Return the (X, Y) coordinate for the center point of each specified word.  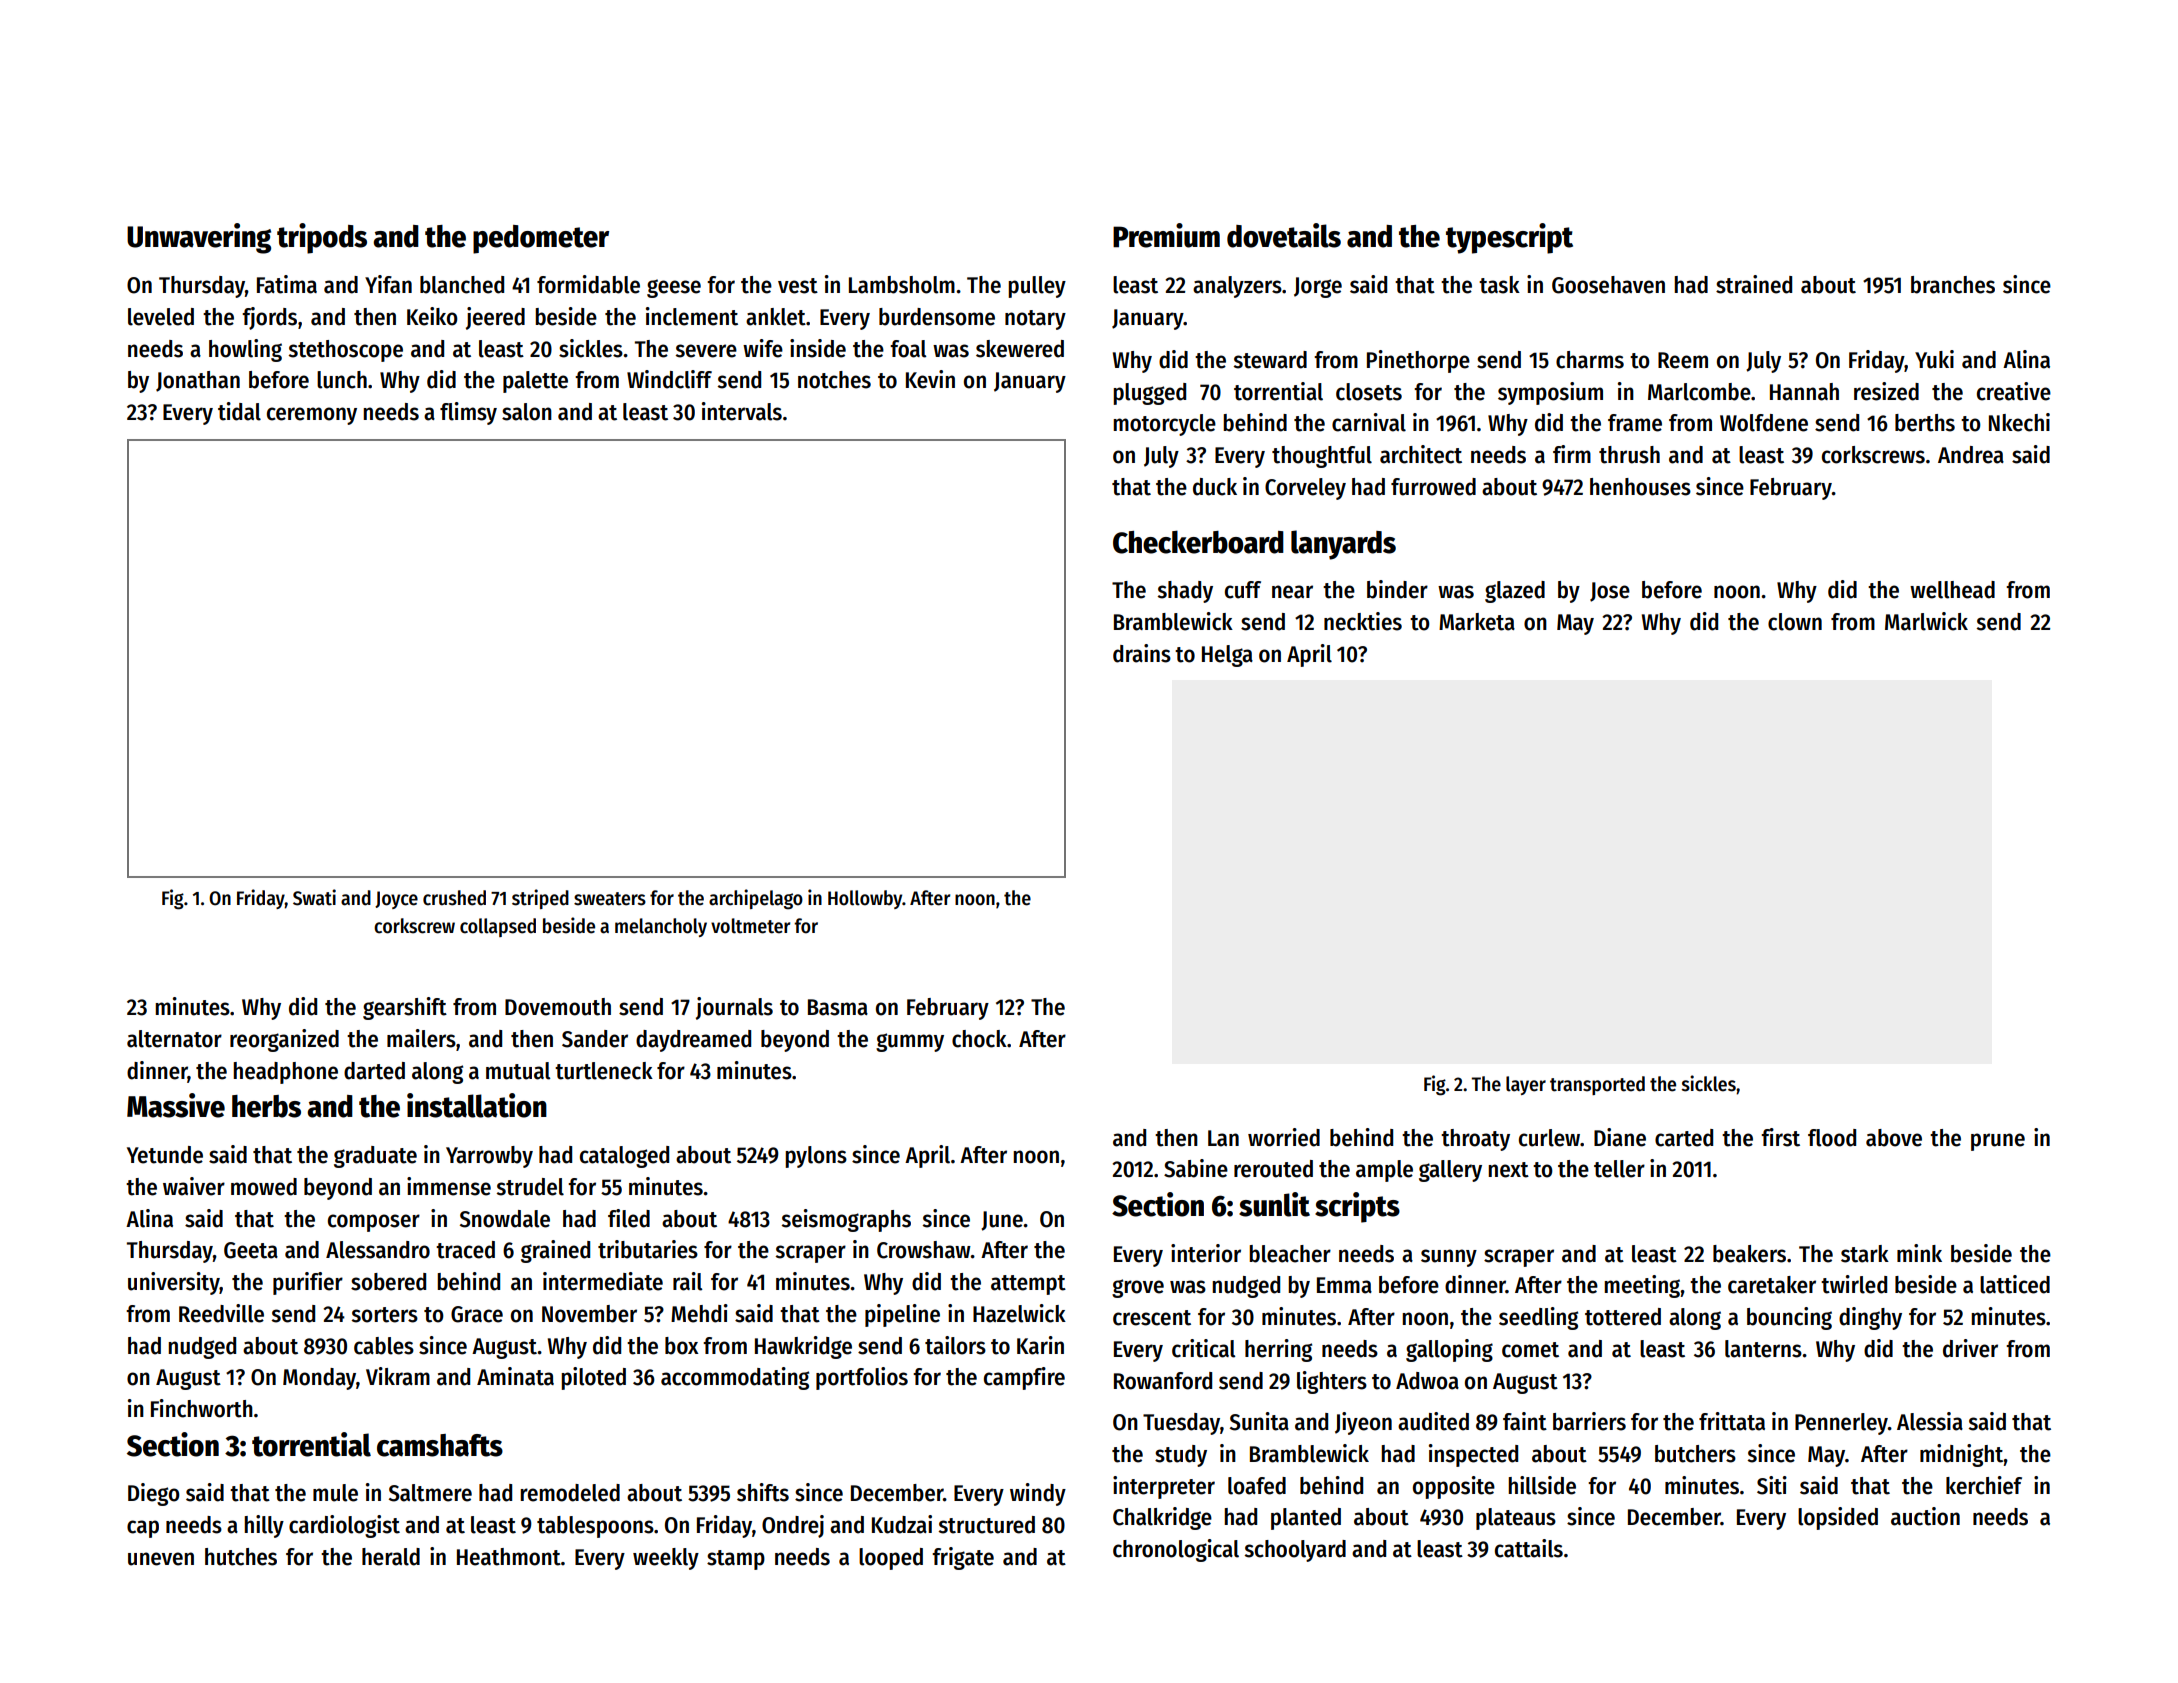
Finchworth (202, 1408)
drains (1142, 653)
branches (1953, 285)
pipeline (902, 1315)
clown (1795, 622)
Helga (1227, 656)
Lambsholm (902, 285)
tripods (322, 238)
